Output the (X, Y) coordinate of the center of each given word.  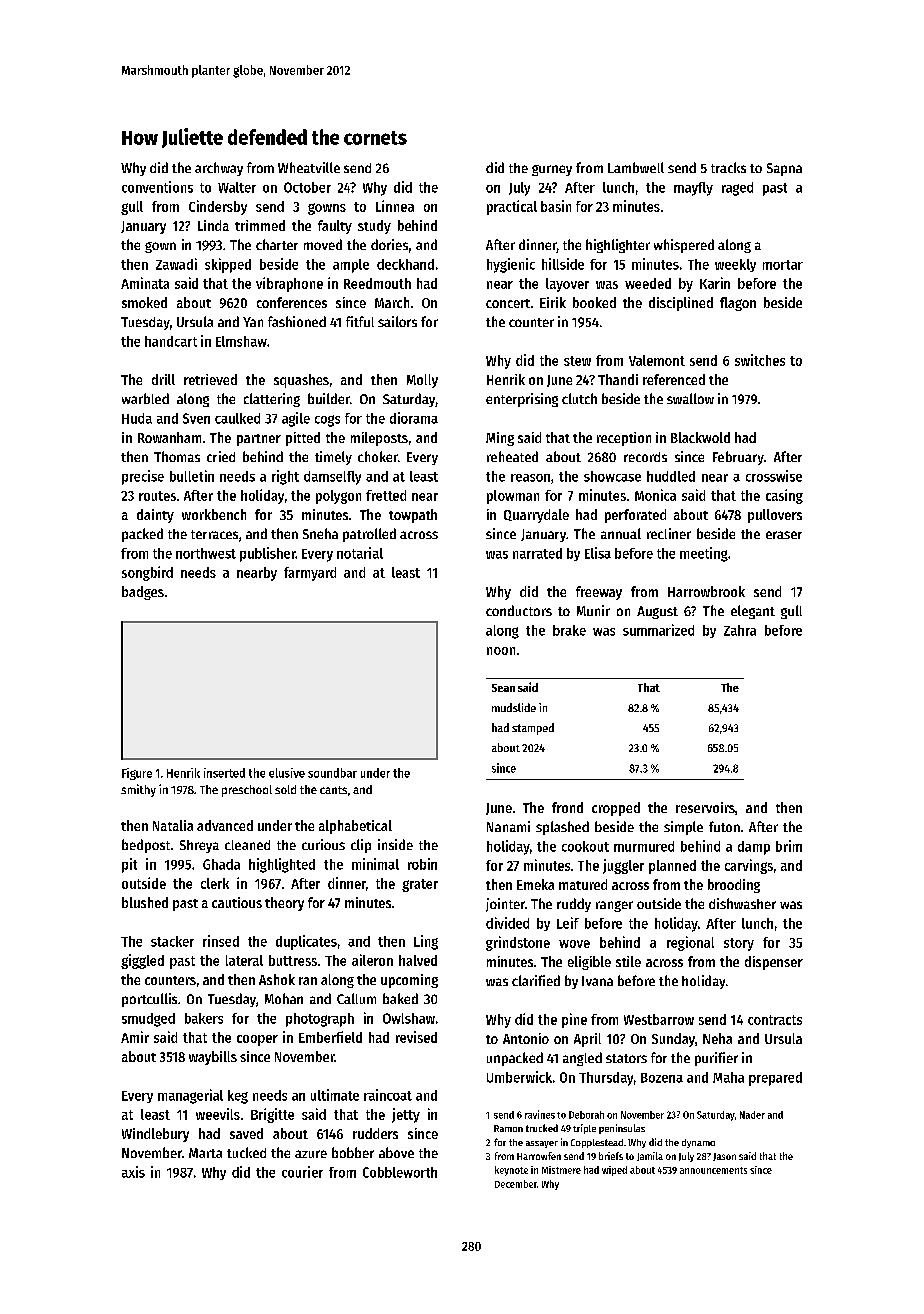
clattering (272, 400)
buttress (293, 960)
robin (422, 864)
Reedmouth (377, 283)
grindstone (518, 943)
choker (378, 456)
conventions (157, 187)
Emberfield (330, 1037)
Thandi (618, 379)
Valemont (657, 360)
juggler (623, 866)
